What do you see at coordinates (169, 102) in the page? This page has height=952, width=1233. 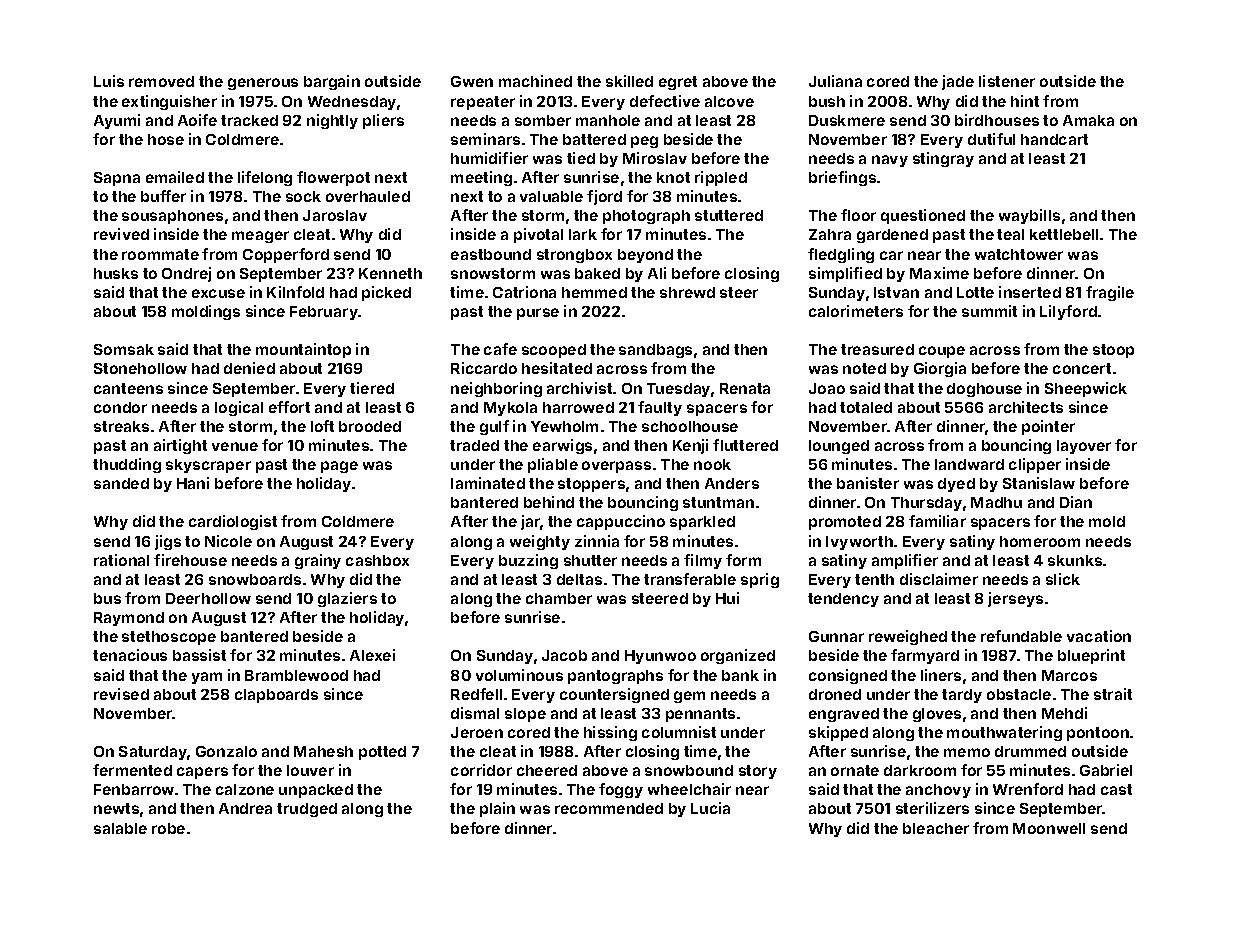 I see `extinguisher` at bounding box center [169, 102].
